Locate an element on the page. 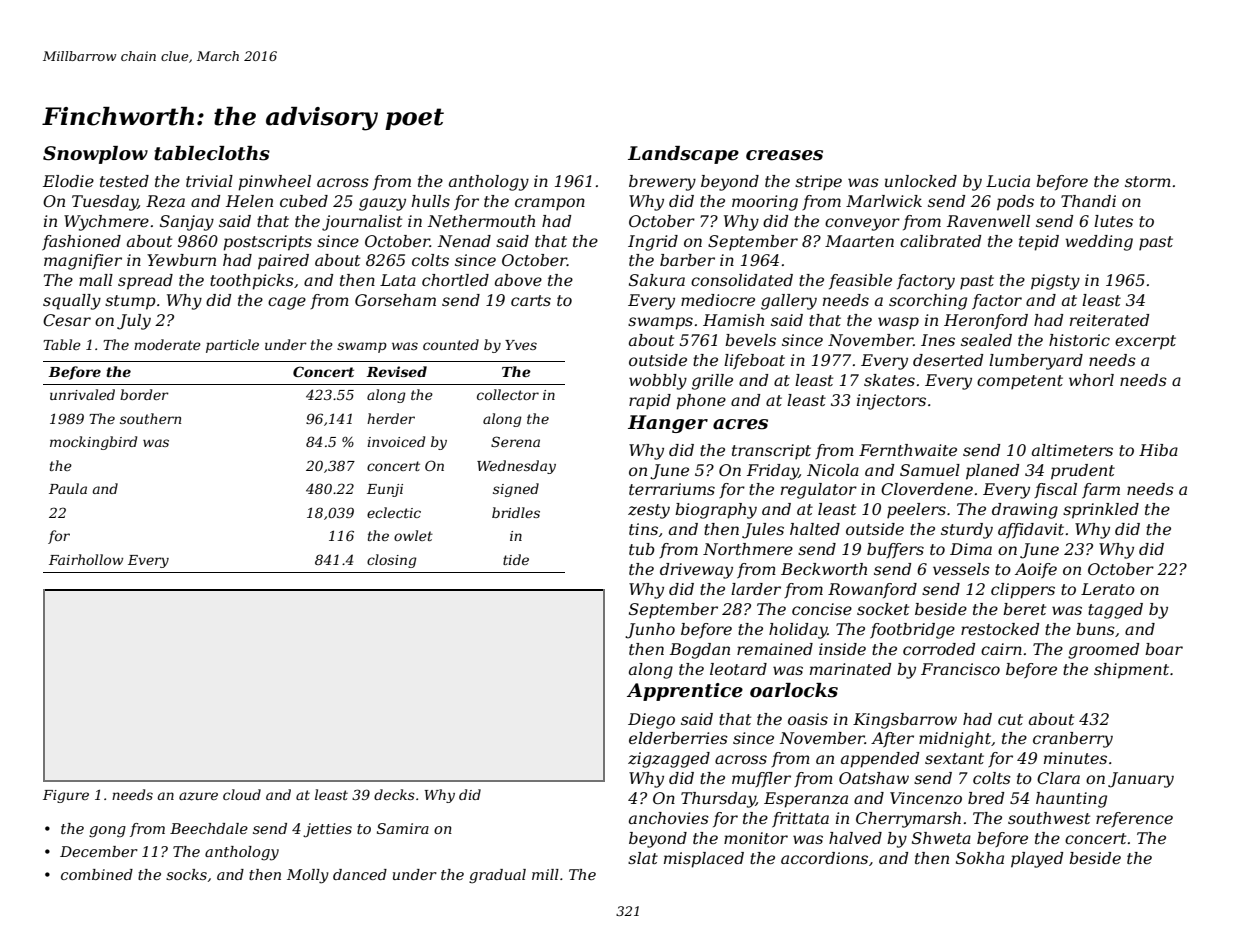  Fairhollow is located at coordinates (86, 559).
